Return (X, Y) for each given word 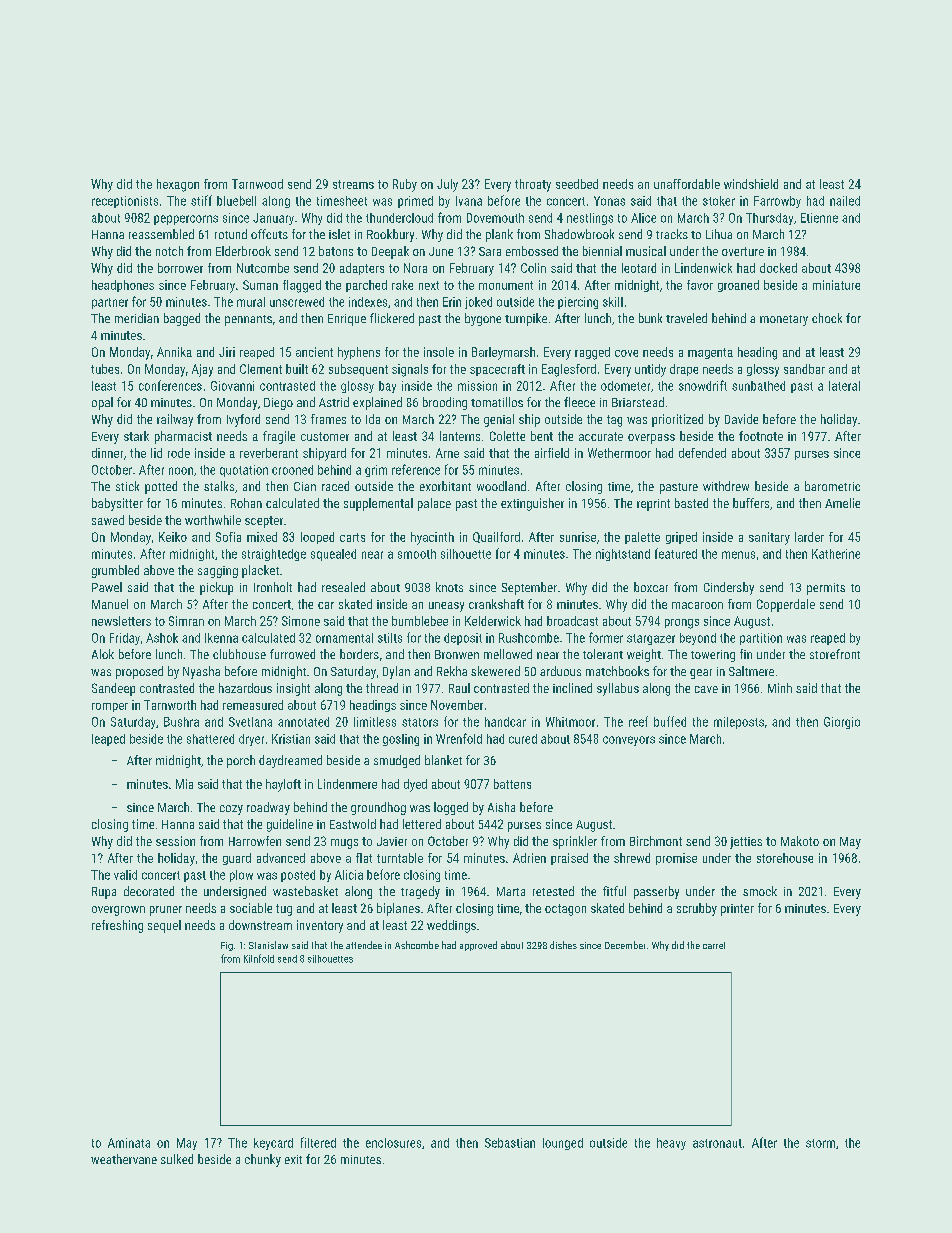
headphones (123, 286)
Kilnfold (259, 958)
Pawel (107, 587)
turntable (400, 858)
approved (478, 946)
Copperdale (786, 605)
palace (434, 504)
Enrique (347, 320)
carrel (714, 945)
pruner (166, 911)
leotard (639, 268)
